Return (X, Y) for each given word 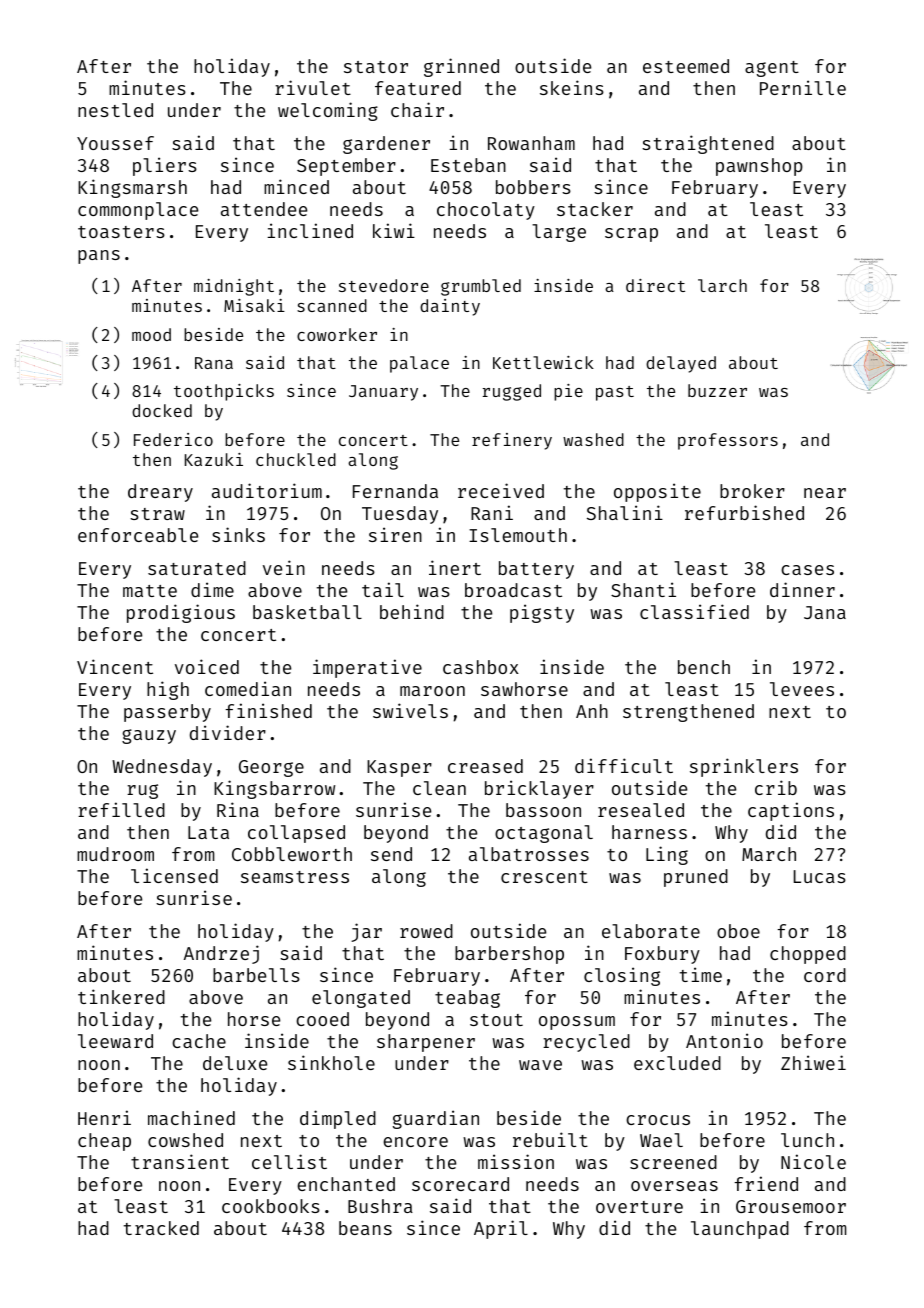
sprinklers (744, 767)
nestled (115, 110)
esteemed (686, 66)
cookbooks (271, 1206)
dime (212, 589)
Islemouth (518, 535)
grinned (461, 67)
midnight (234, 287)
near (825, 493)
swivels (410, 710)
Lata (208, 832)
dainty (450, 307)
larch (722, 285)
